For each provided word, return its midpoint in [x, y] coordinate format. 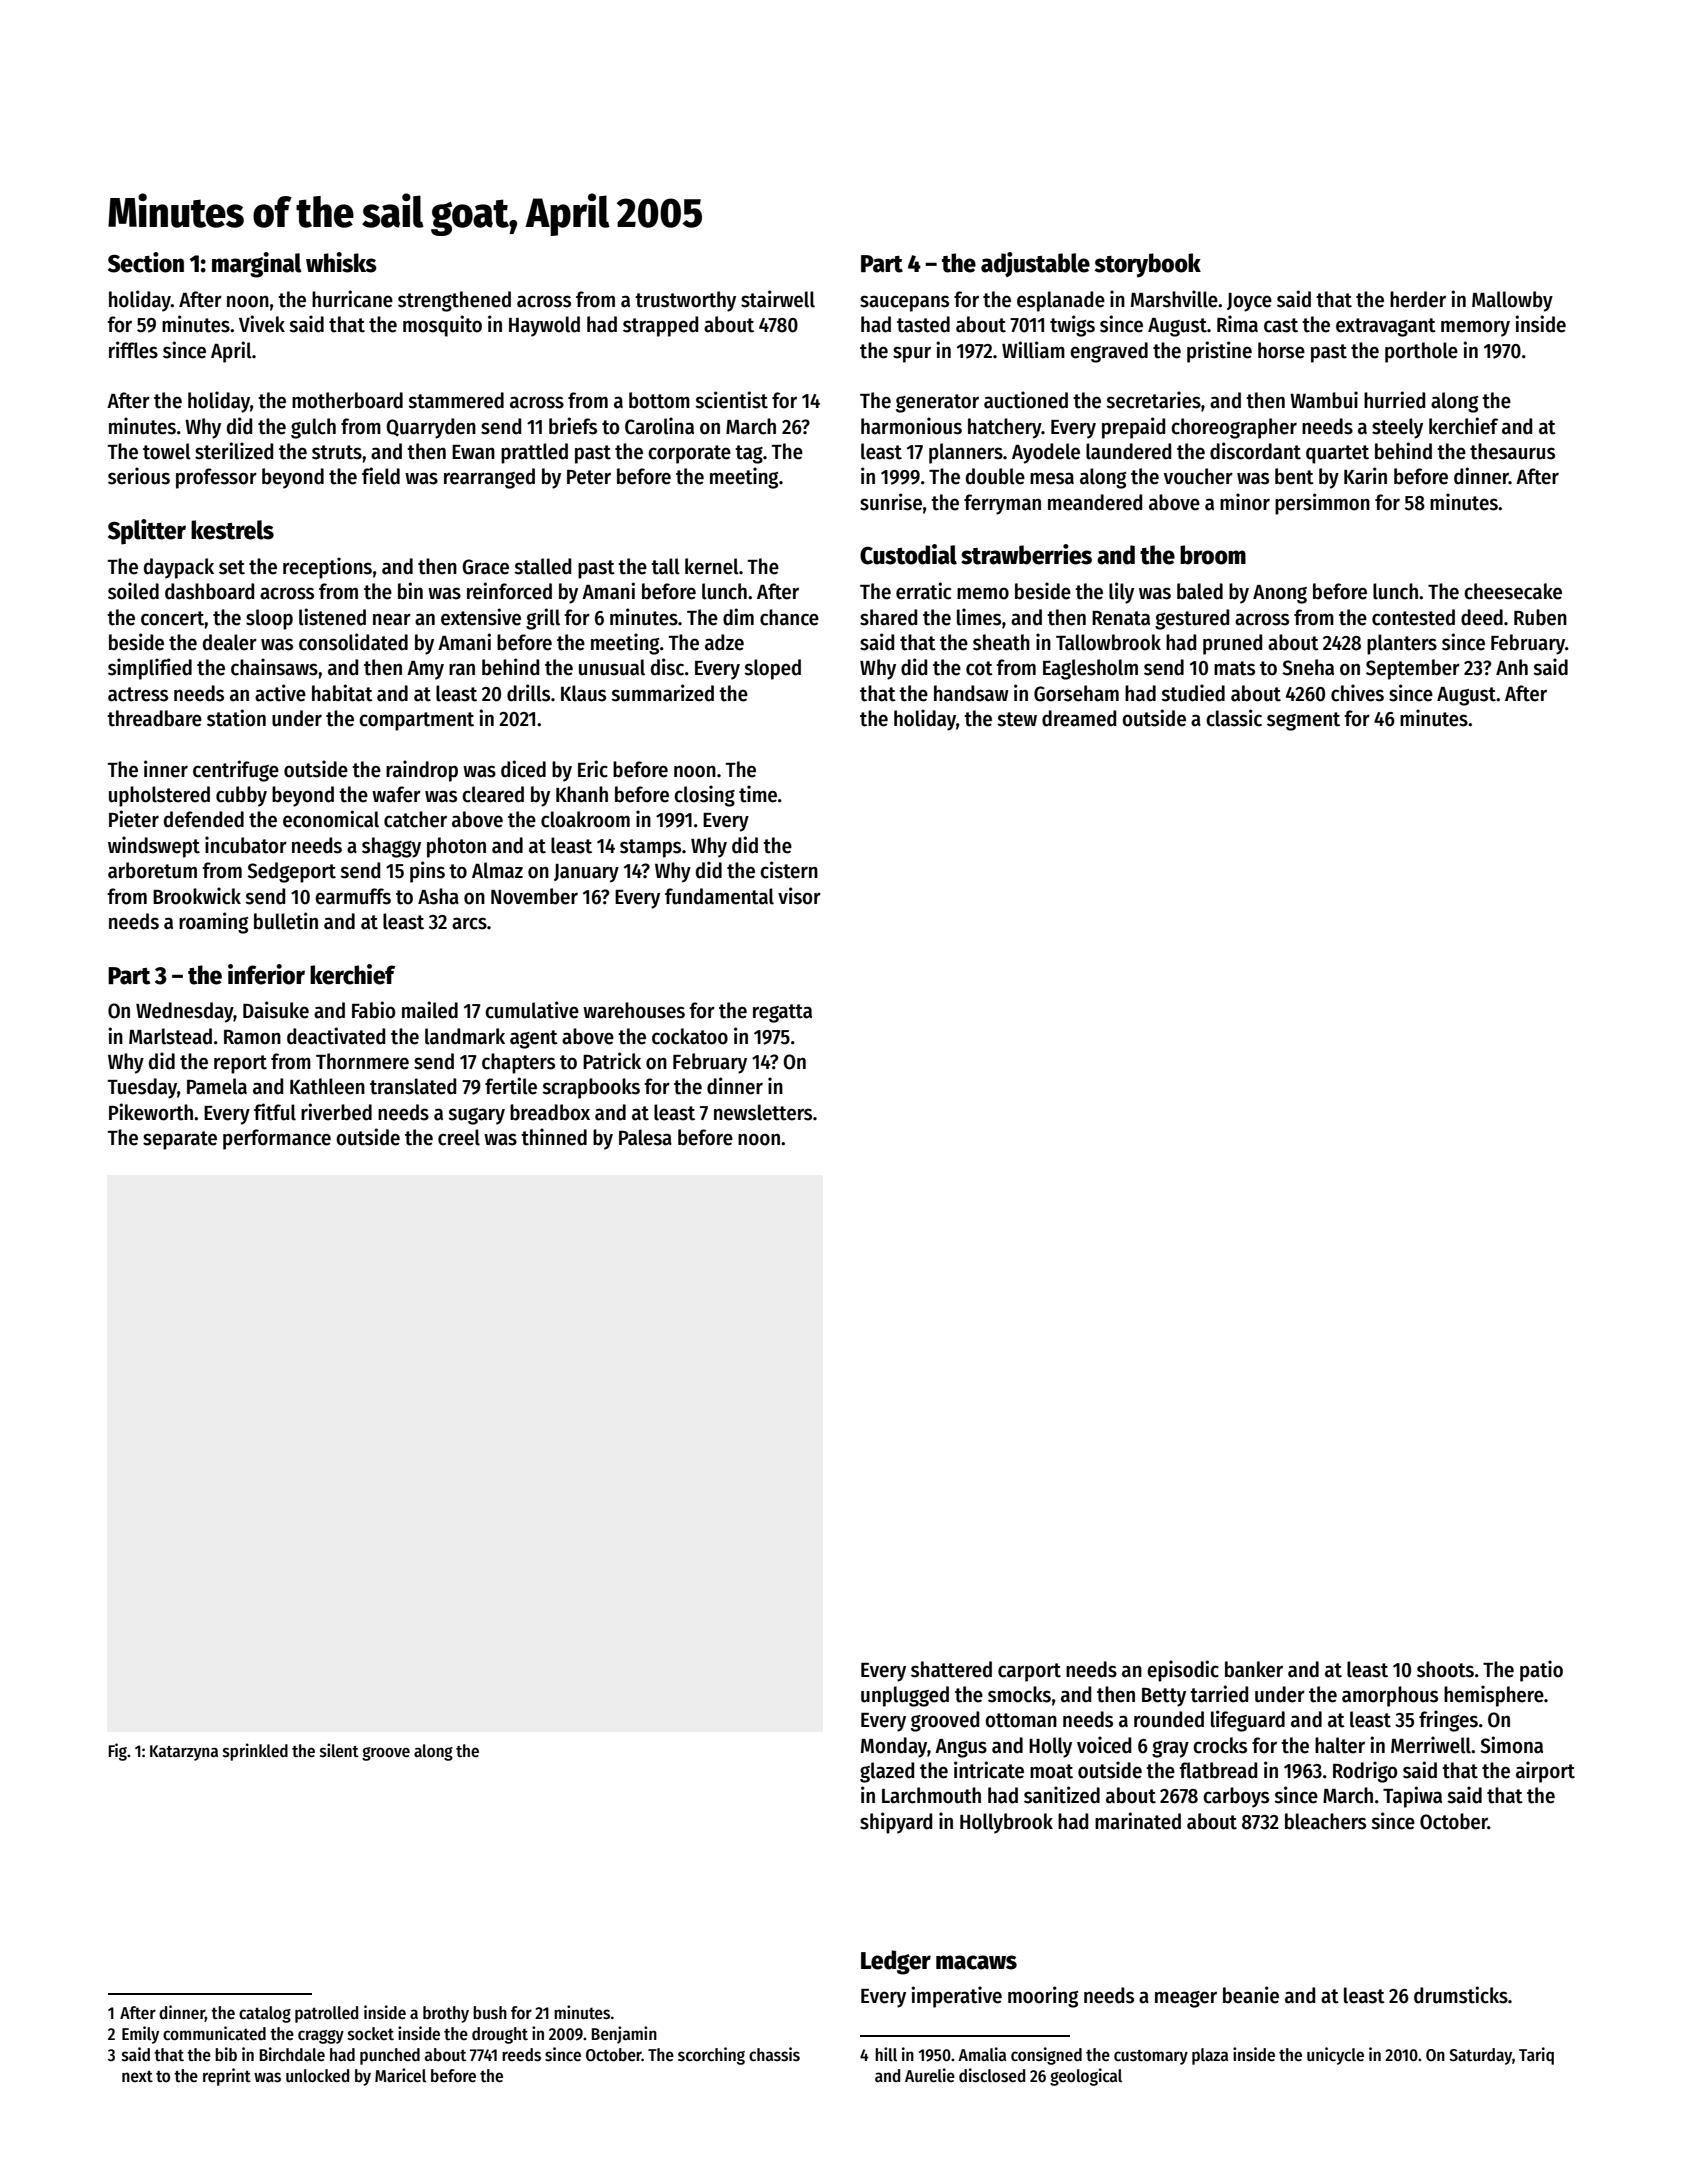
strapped [660, 326]
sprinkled [255, 1752]
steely [1397, 428]
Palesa [645, 1137]
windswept [154, 847]
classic [1234, 718]
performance [277, 1139]
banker [1254, 1669]
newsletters [763, 1112]
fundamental [719, 896]
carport [1029, 1672]
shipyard [896, 1823]
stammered [456, 400]
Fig [118, 1752]
